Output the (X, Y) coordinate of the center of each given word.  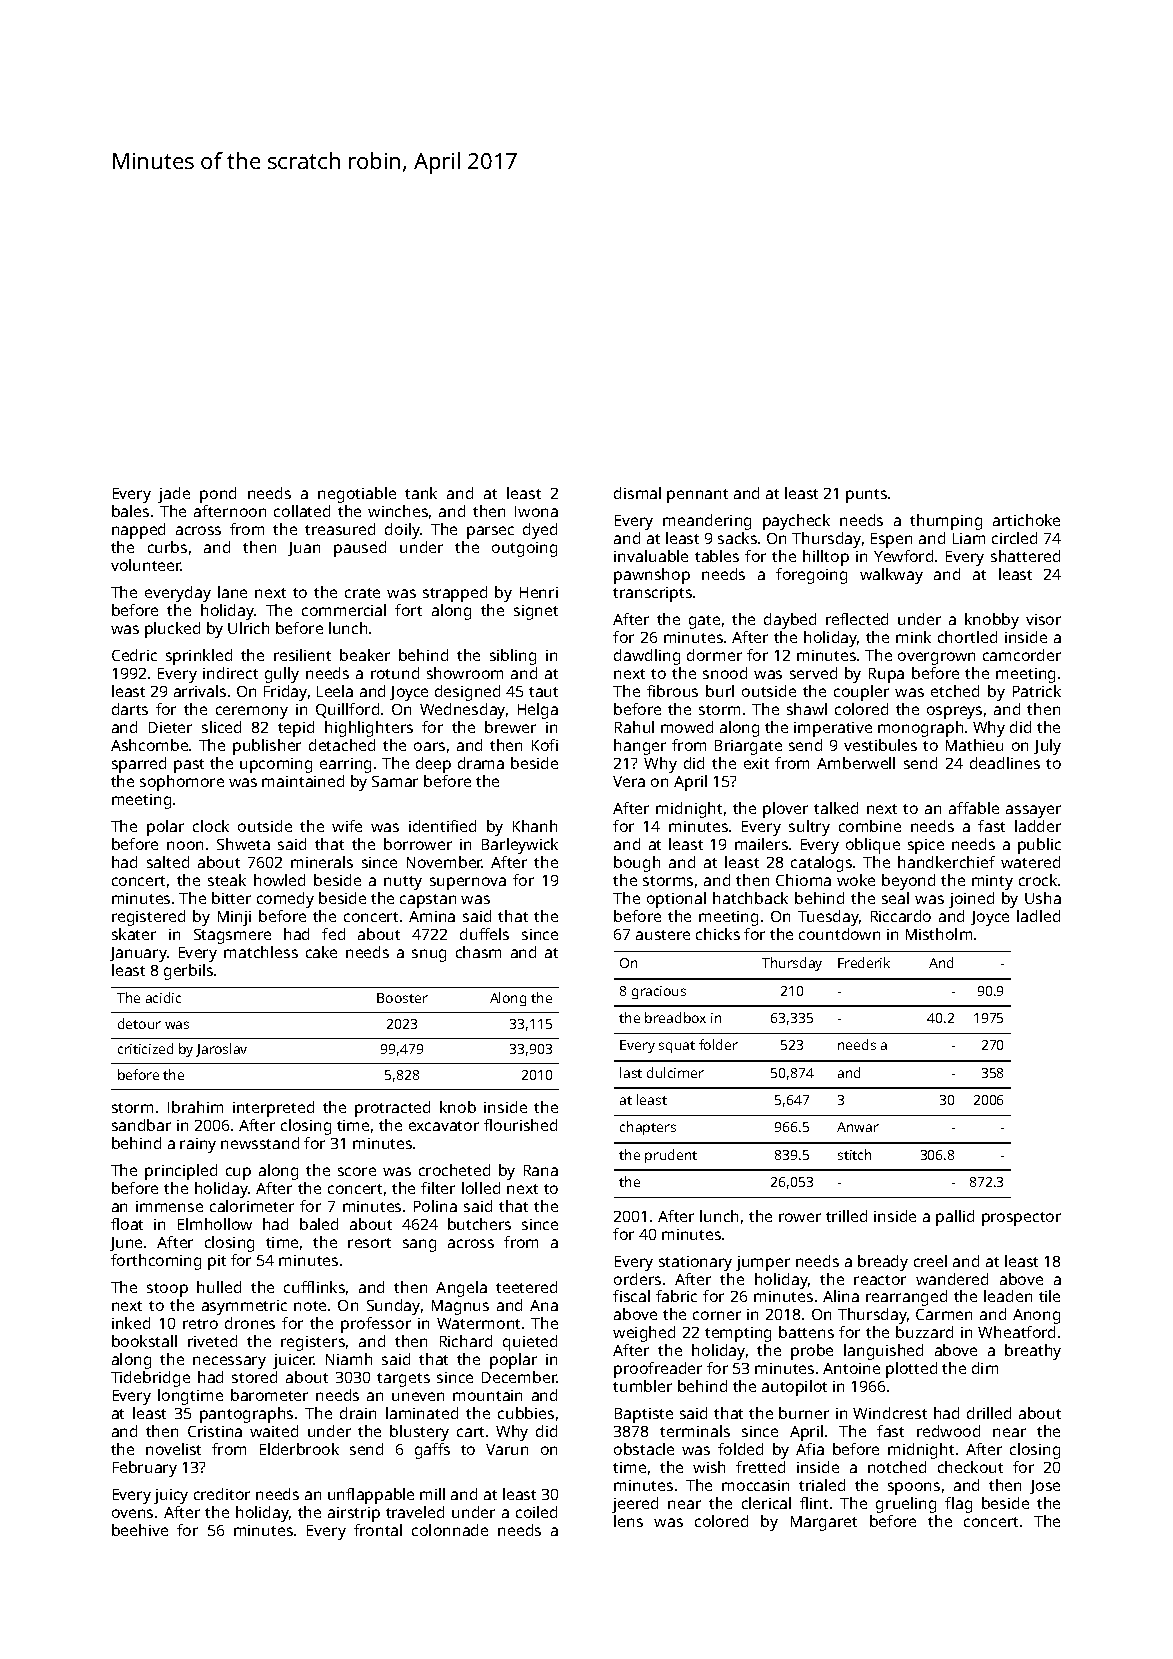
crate (362, 593)
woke (856, 880)
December (519, 1377)
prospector (1021, 1219)
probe (812, 1352)
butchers (479, 1224)
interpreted (273, 1109)
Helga (538, 711)
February (145, 1469)
